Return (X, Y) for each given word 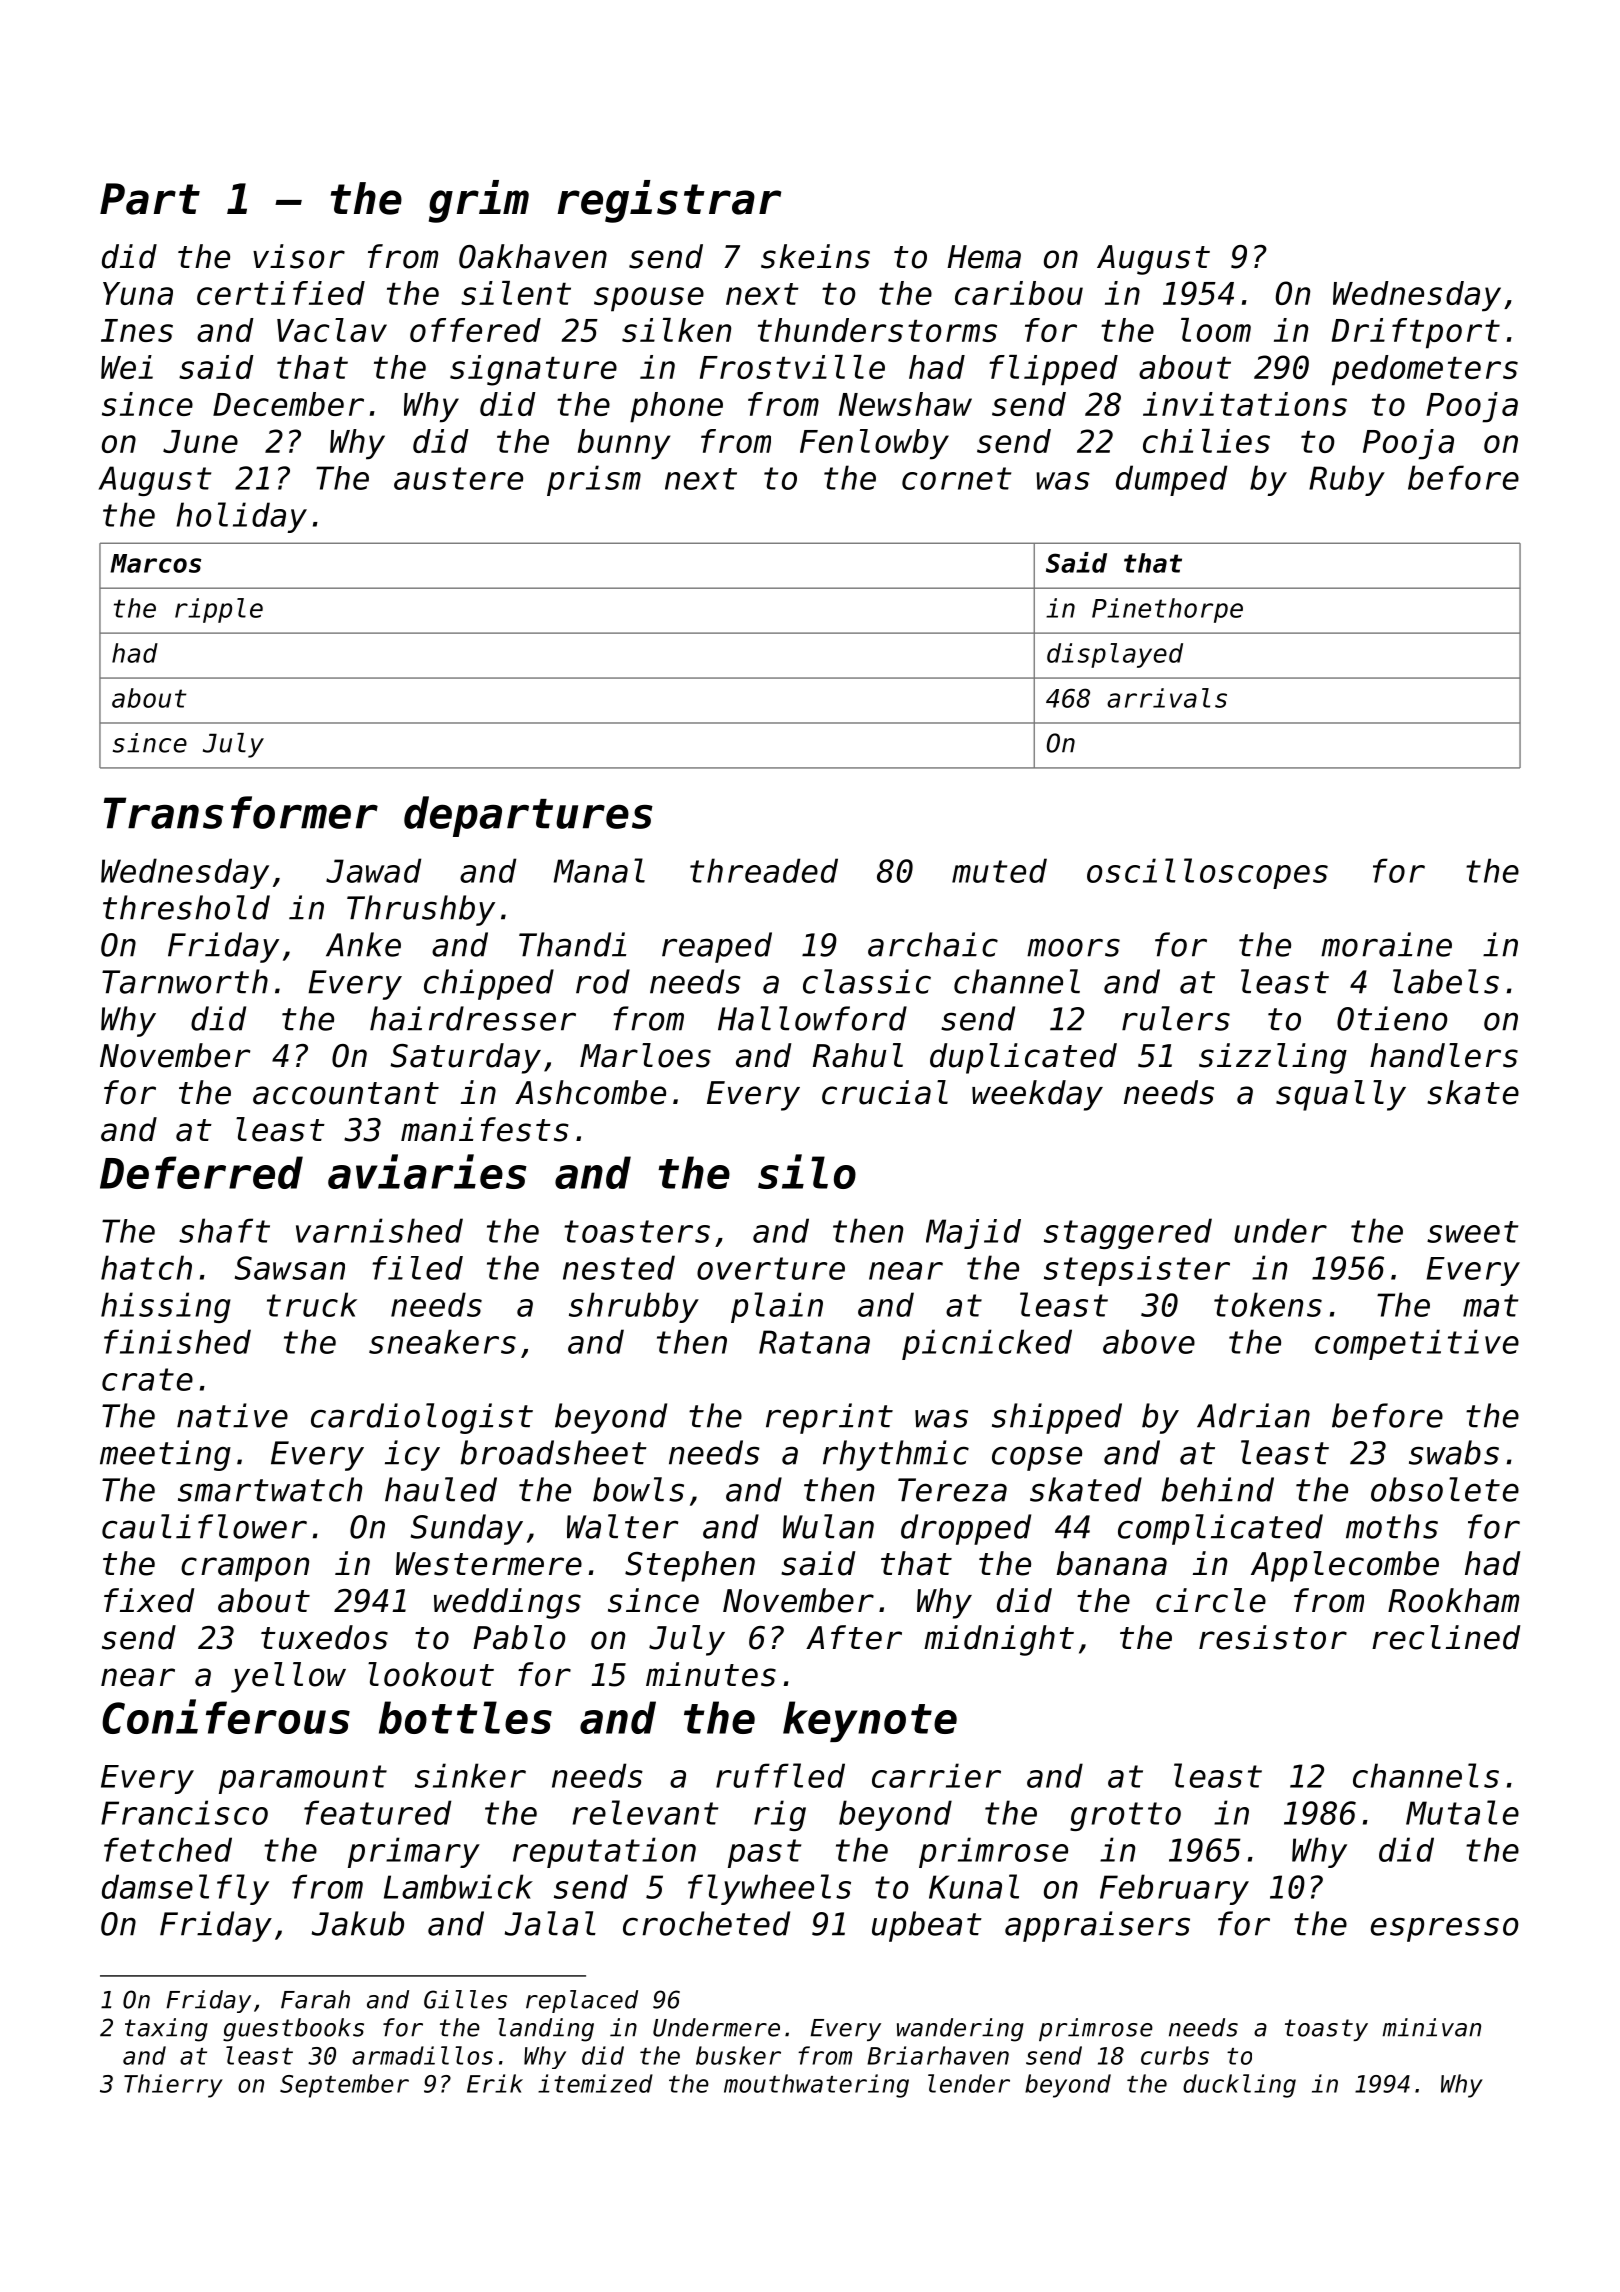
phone (676, 407)
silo (807, 1171)
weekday (1037, 1095)
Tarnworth (185, 981)
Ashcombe (590, 1092)
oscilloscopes (1207, 873)
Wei (127, 367)
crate (147, 1379)
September (344, 2086)
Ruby (1347, 480)
